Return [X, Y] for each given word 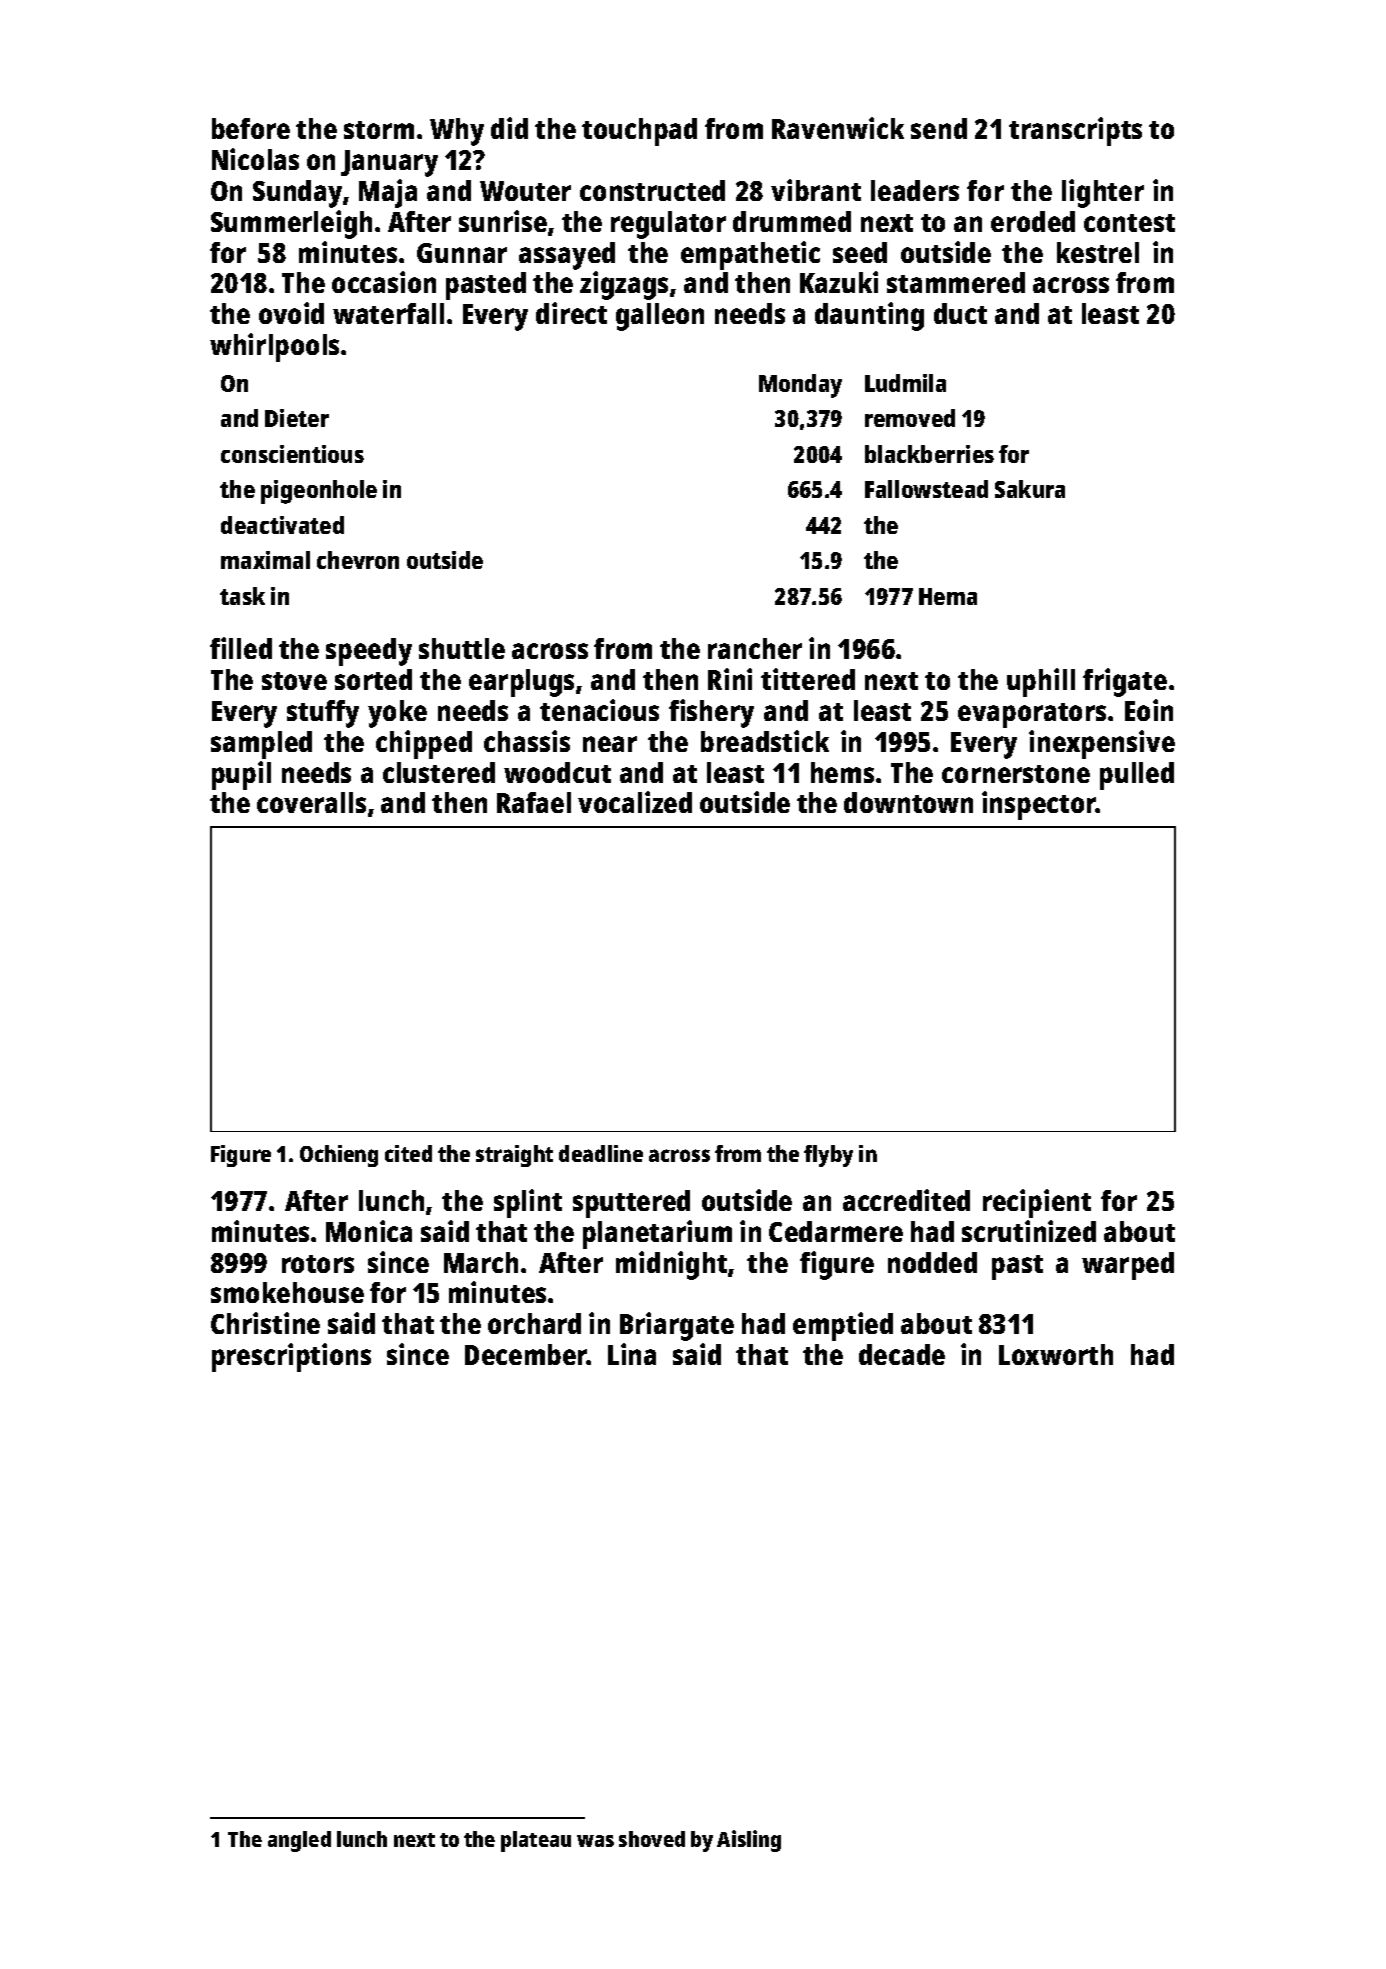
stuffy [323, 714]
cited [408, 1153]
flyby [828, 1156]
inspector [1039, 805]
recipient [1037, 1203]
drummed [792, 221]
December [526, 1354]
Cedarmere [836, 1231]
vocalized [635, 802]
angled [299, 1841]
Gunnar [462, 253]
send [939, 128]
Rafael [534, 802]
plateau [536, 1841]
